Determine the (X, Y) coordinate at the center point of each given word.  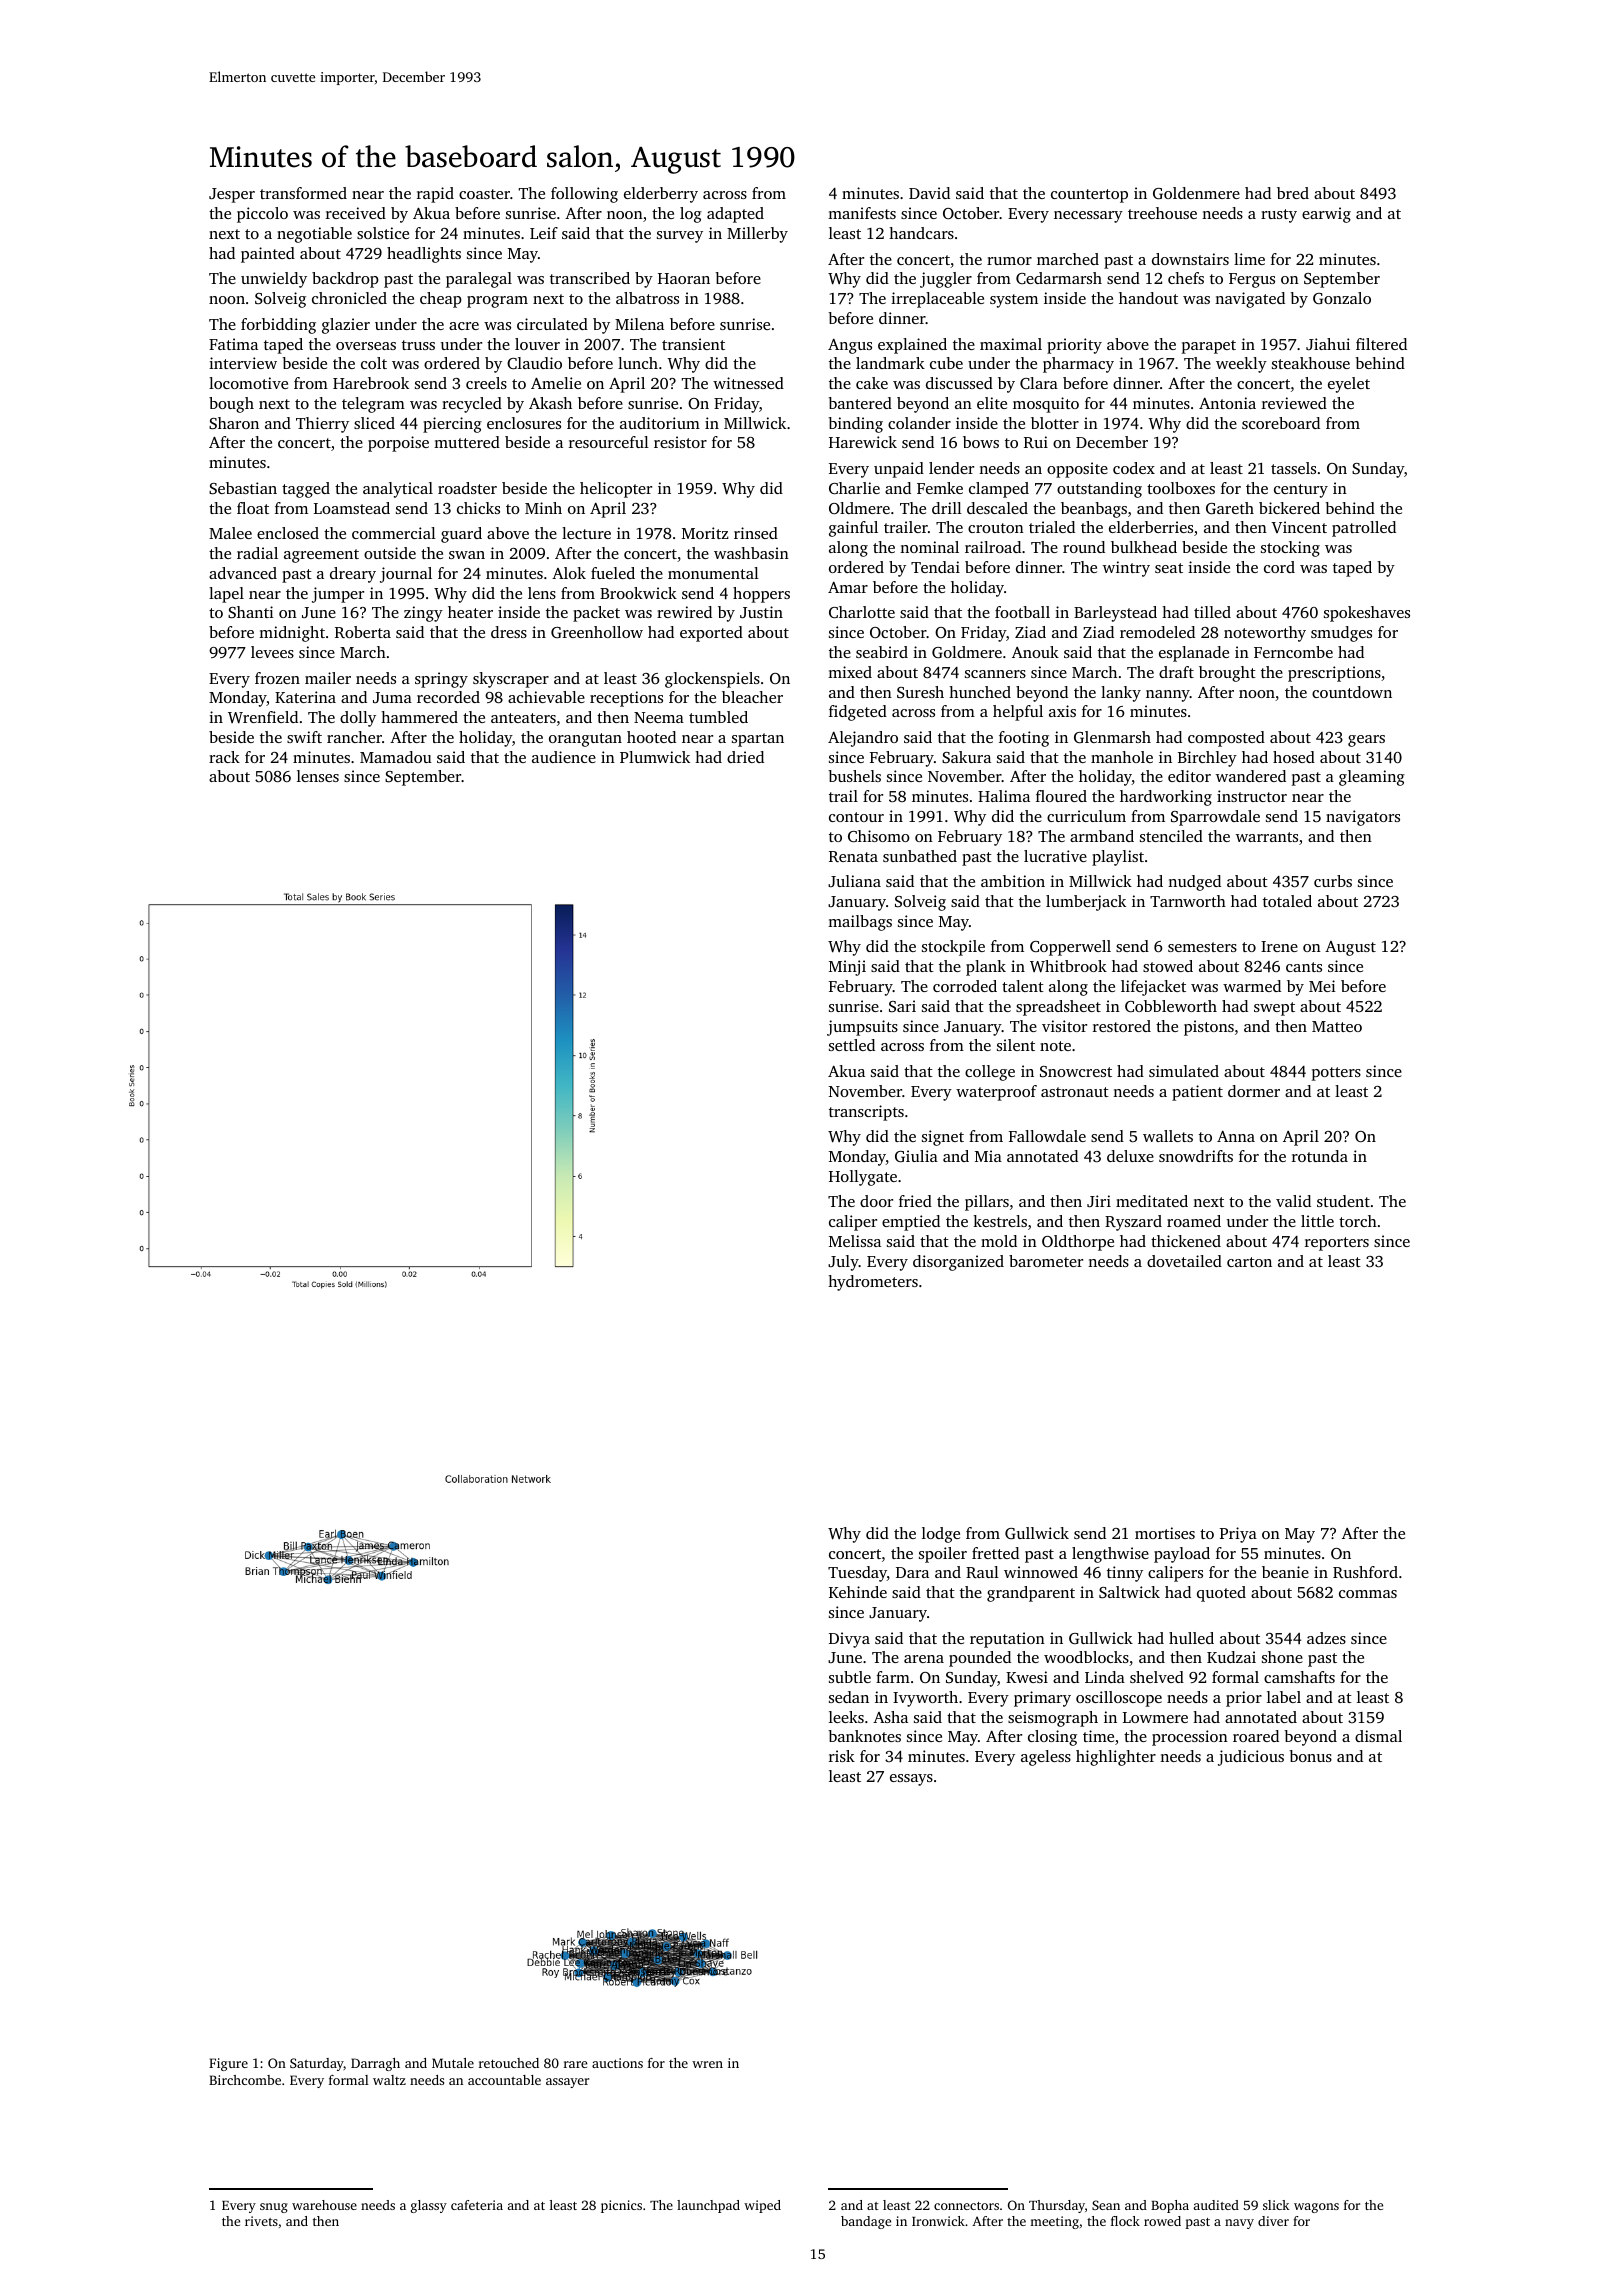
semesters (1202, 947)
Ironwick (938, 2221)
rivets (261, 2221)
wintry (1126, 569)
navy (1239, 2224)
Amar (848, 587)
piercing (452, 425)
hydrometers (873, 1283)
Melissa (855, 1241)
